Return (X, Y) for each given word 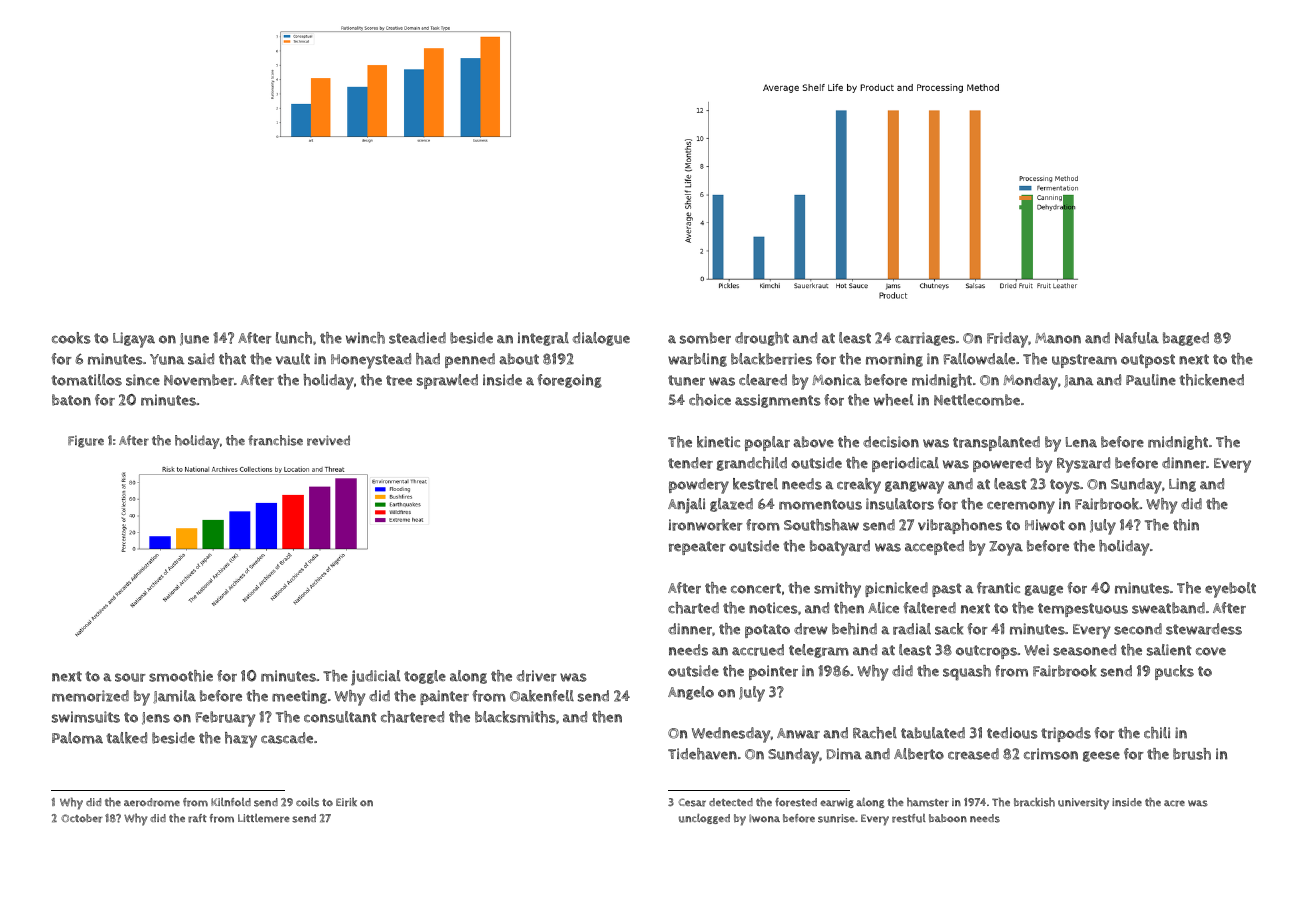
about (519, 359)
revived (328, 440)
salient (1169, 650)
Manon (1058, 338)
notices (773, 608)
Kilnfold (231, 802)
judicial (376, 678)
